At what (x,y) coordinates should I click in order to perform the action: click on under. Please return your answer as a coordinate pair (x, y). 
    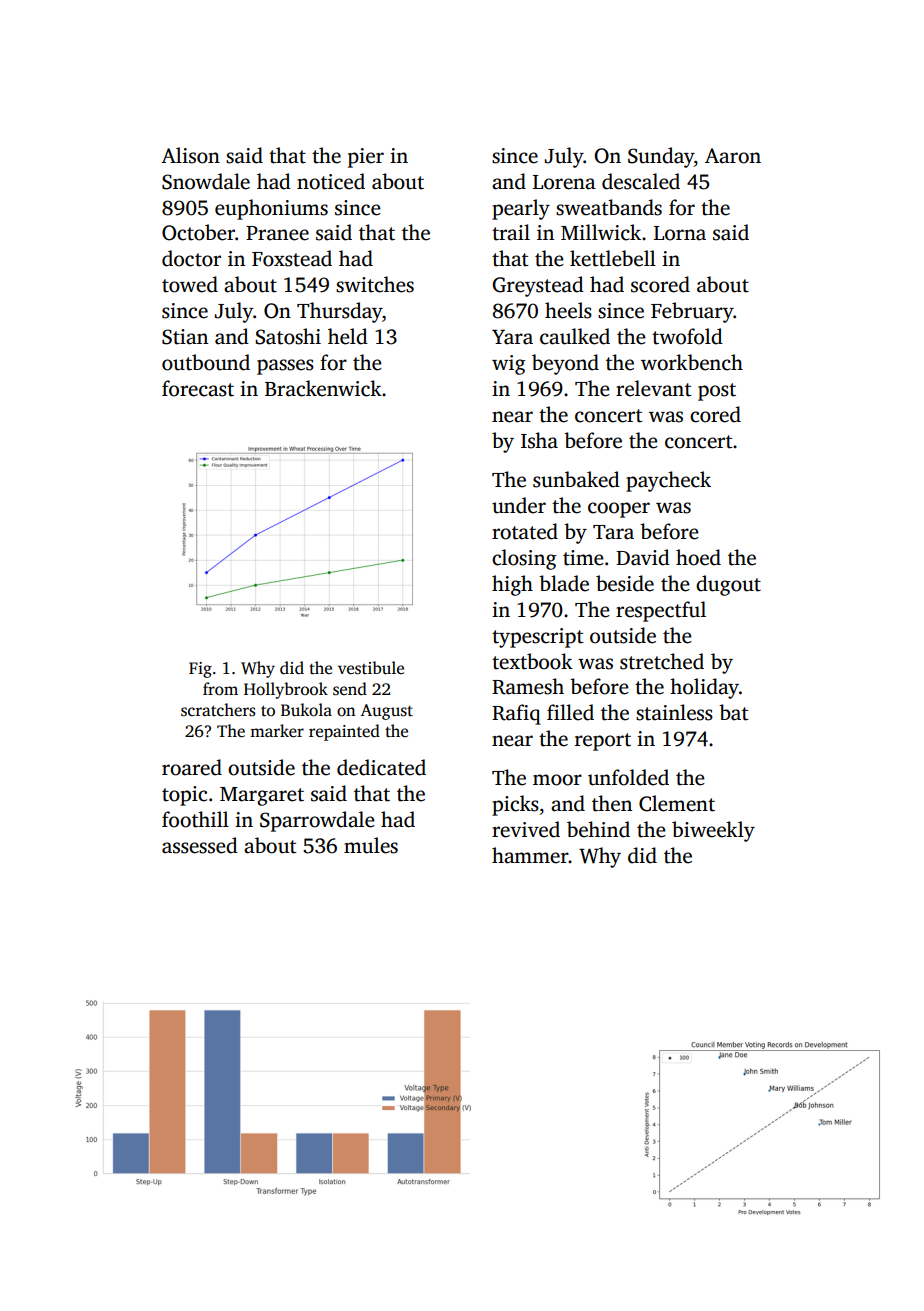
    Looking at the image, I should click on (519, 505).
